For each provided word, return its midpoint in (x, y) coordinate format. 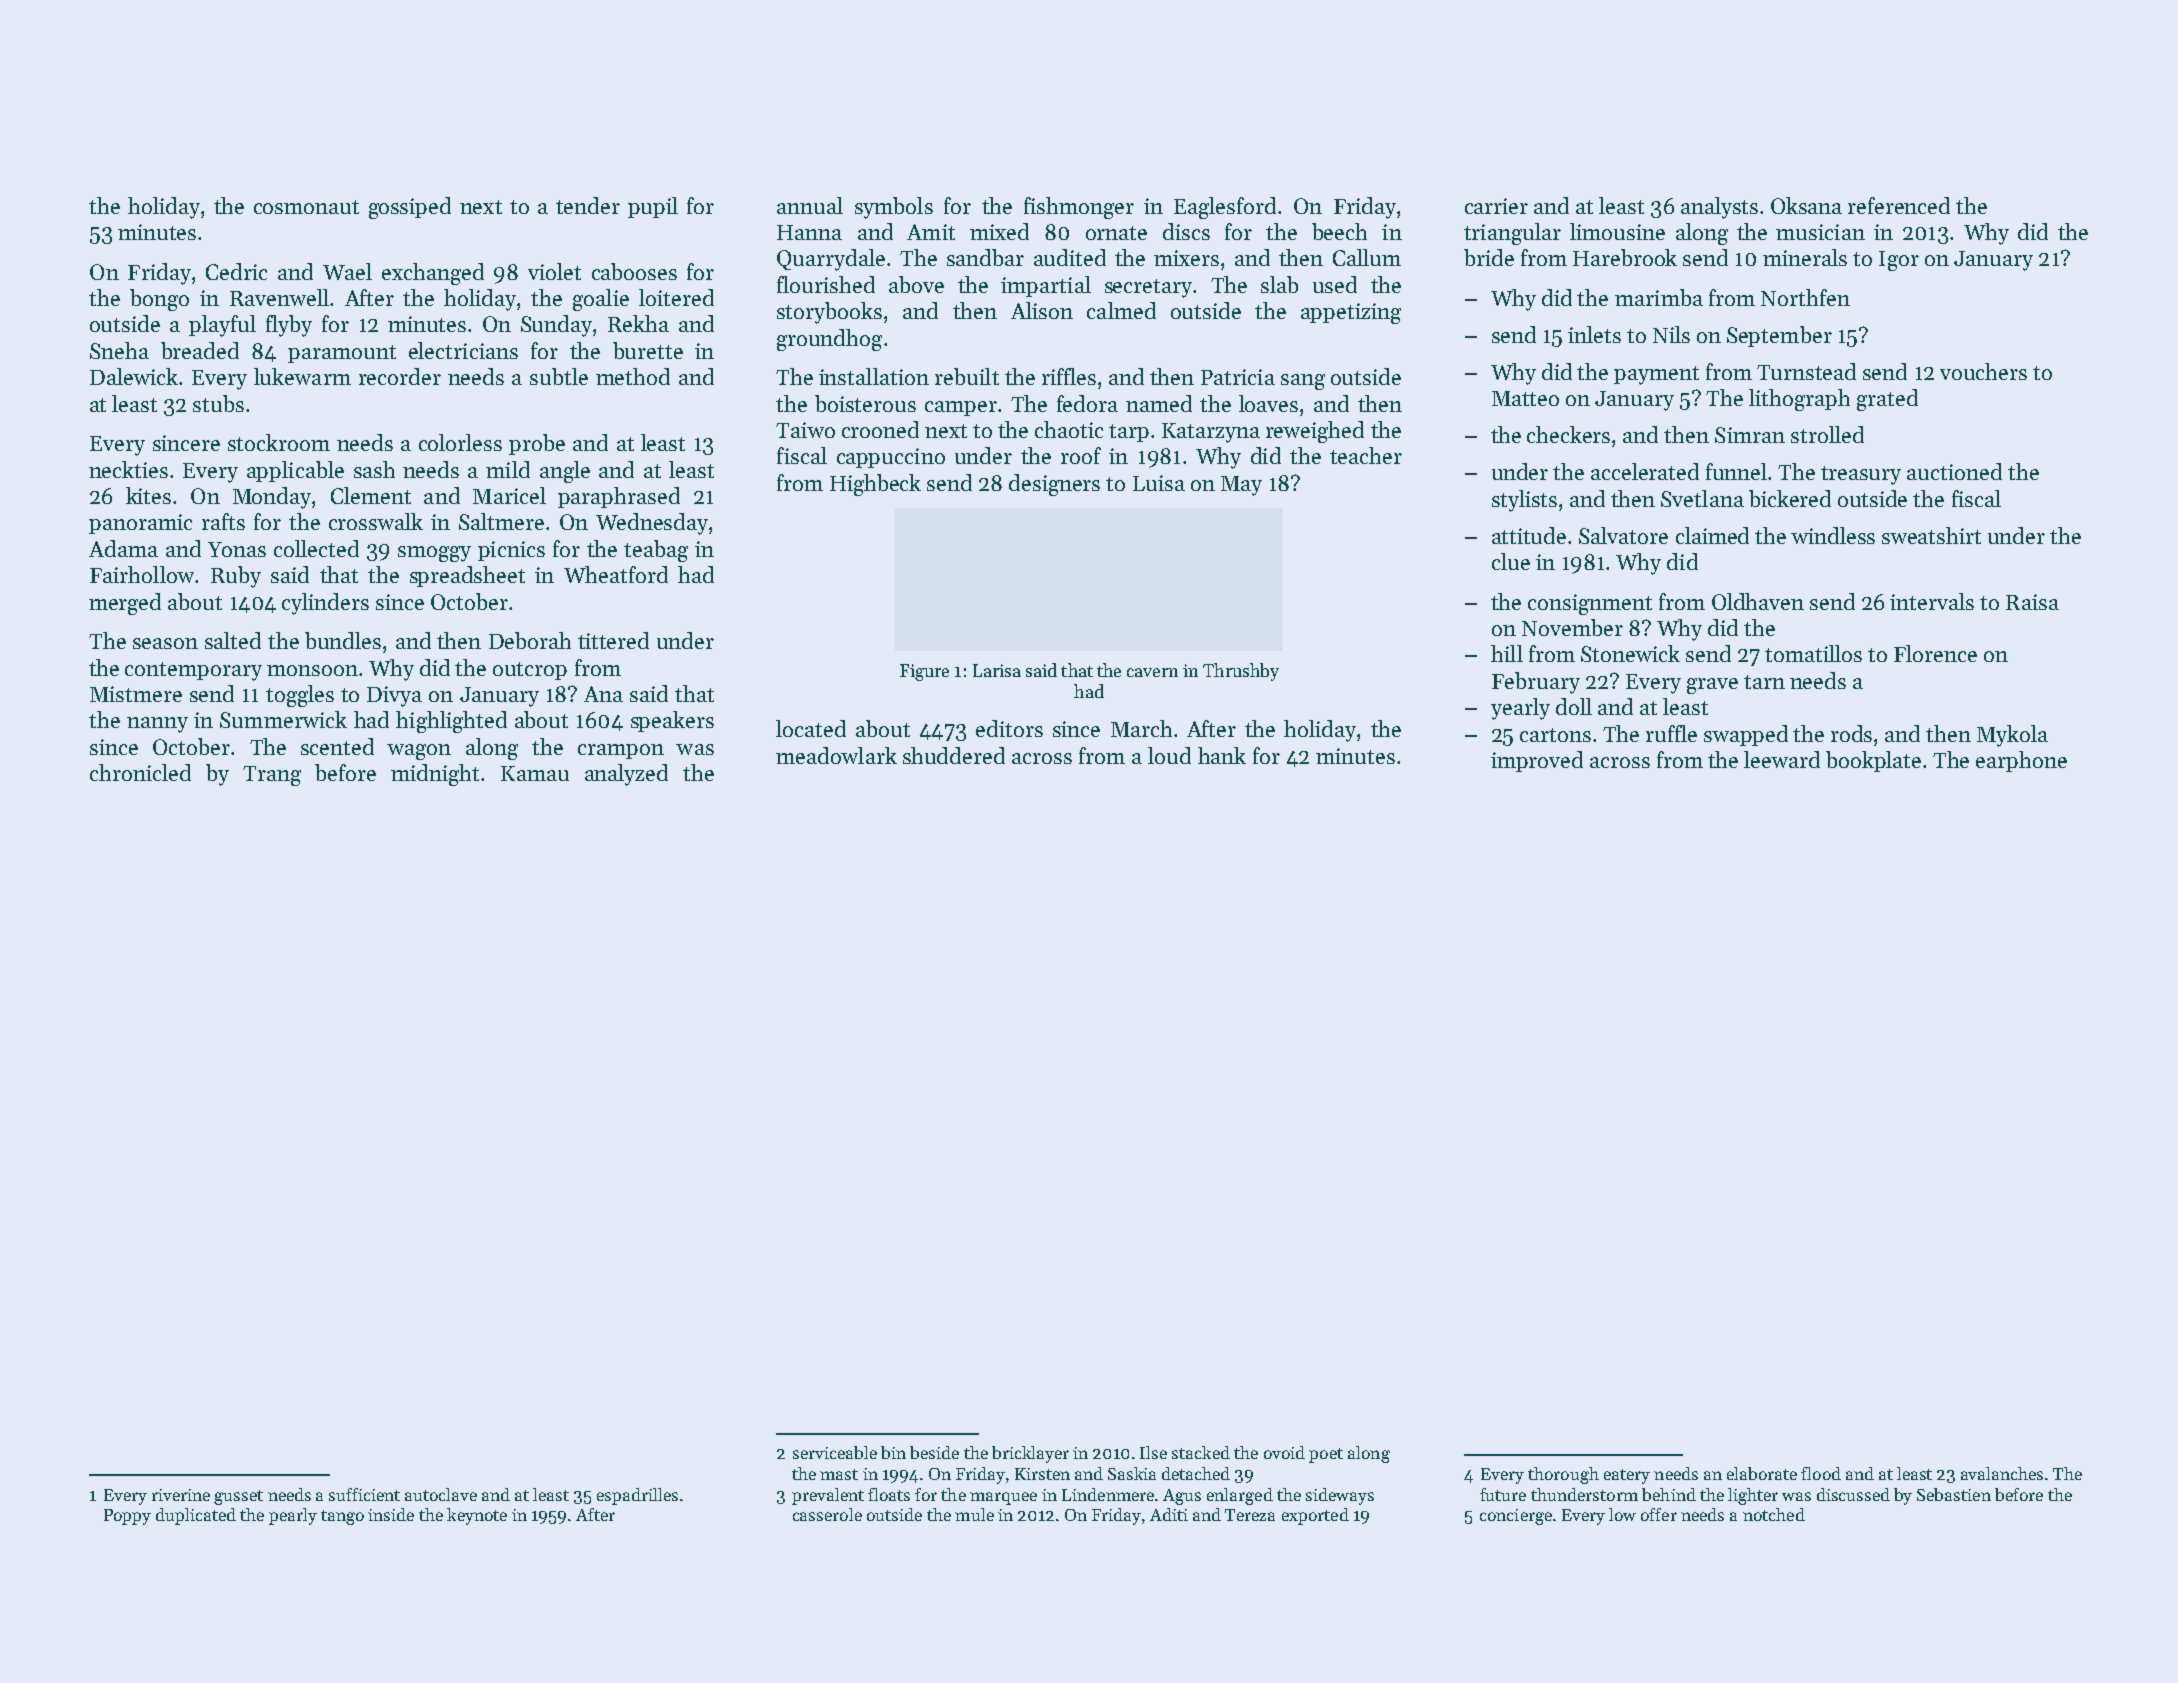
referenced (1899, 205)
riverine (181, 1495)
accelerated (1645, 471)
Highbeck (875, 485)
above (916, 284)
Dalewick (134, 376)
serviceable (835, 1452)
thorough (1563, 1475)
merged (125, 604)
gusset (238, 1497)
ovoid (1284, 1452)
